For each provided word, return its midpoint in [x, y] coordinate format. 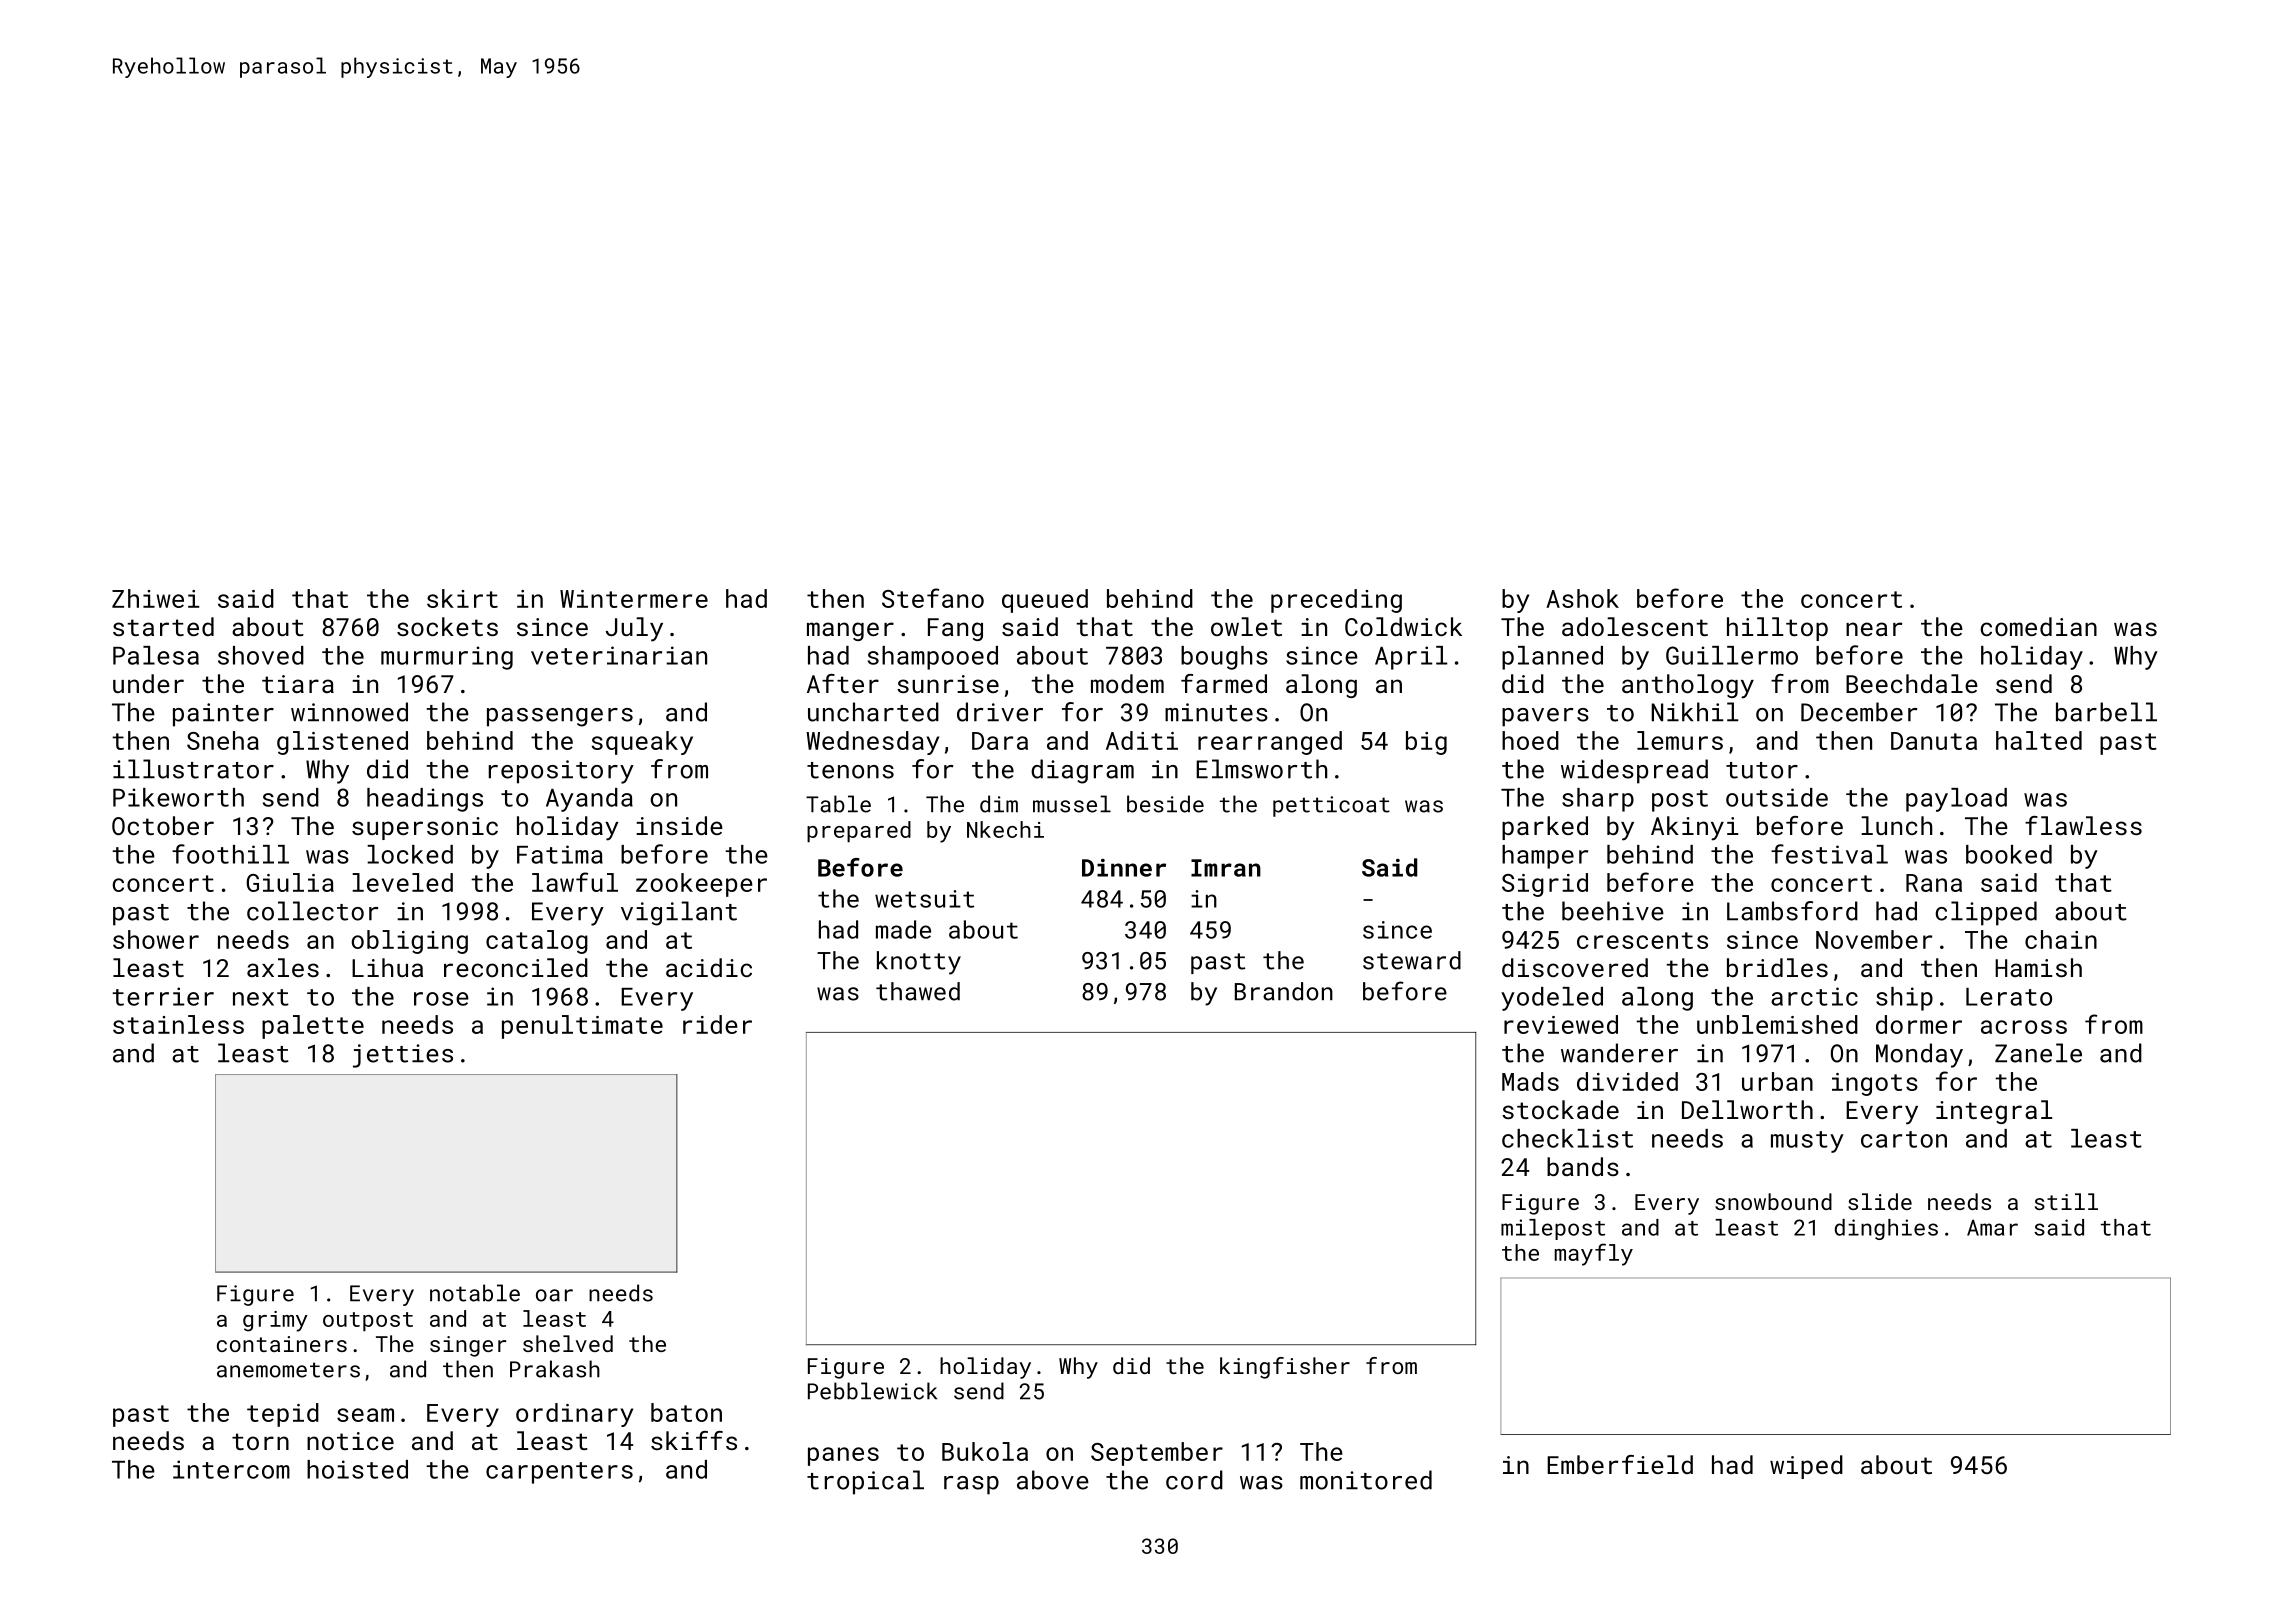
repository [561, 772]
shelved [568, 1343]
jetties [403, 1056]
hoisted [357, 1469]
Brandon [1284, 991]
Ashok [1582, 598]
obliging [410, 942]
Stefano [933, 598]
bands [1583, 1166]
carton [1904, 1139]
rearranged [1270, 743]
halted [2039, 740]
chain [2061, 939]
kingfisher [1285, 1368]
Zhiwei [155, 598]
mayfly [1594, 1254]
